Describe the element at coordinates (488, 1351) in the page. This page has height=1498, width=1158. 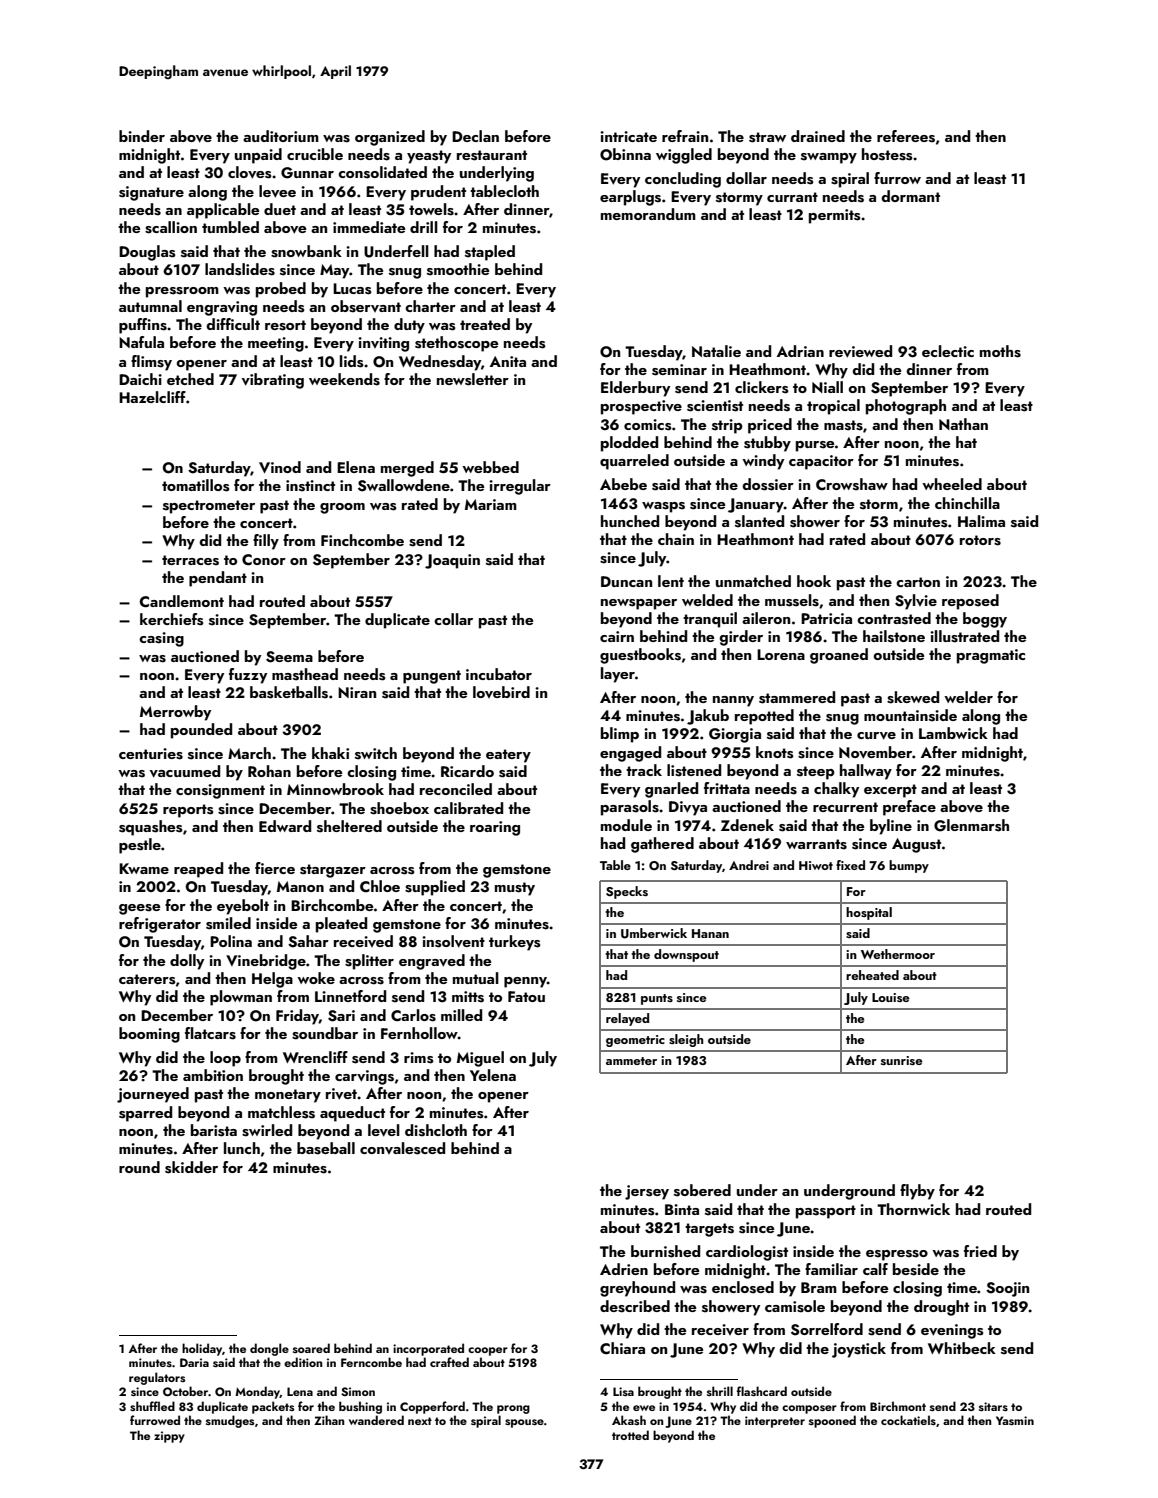
I see `cooper` at that location.
